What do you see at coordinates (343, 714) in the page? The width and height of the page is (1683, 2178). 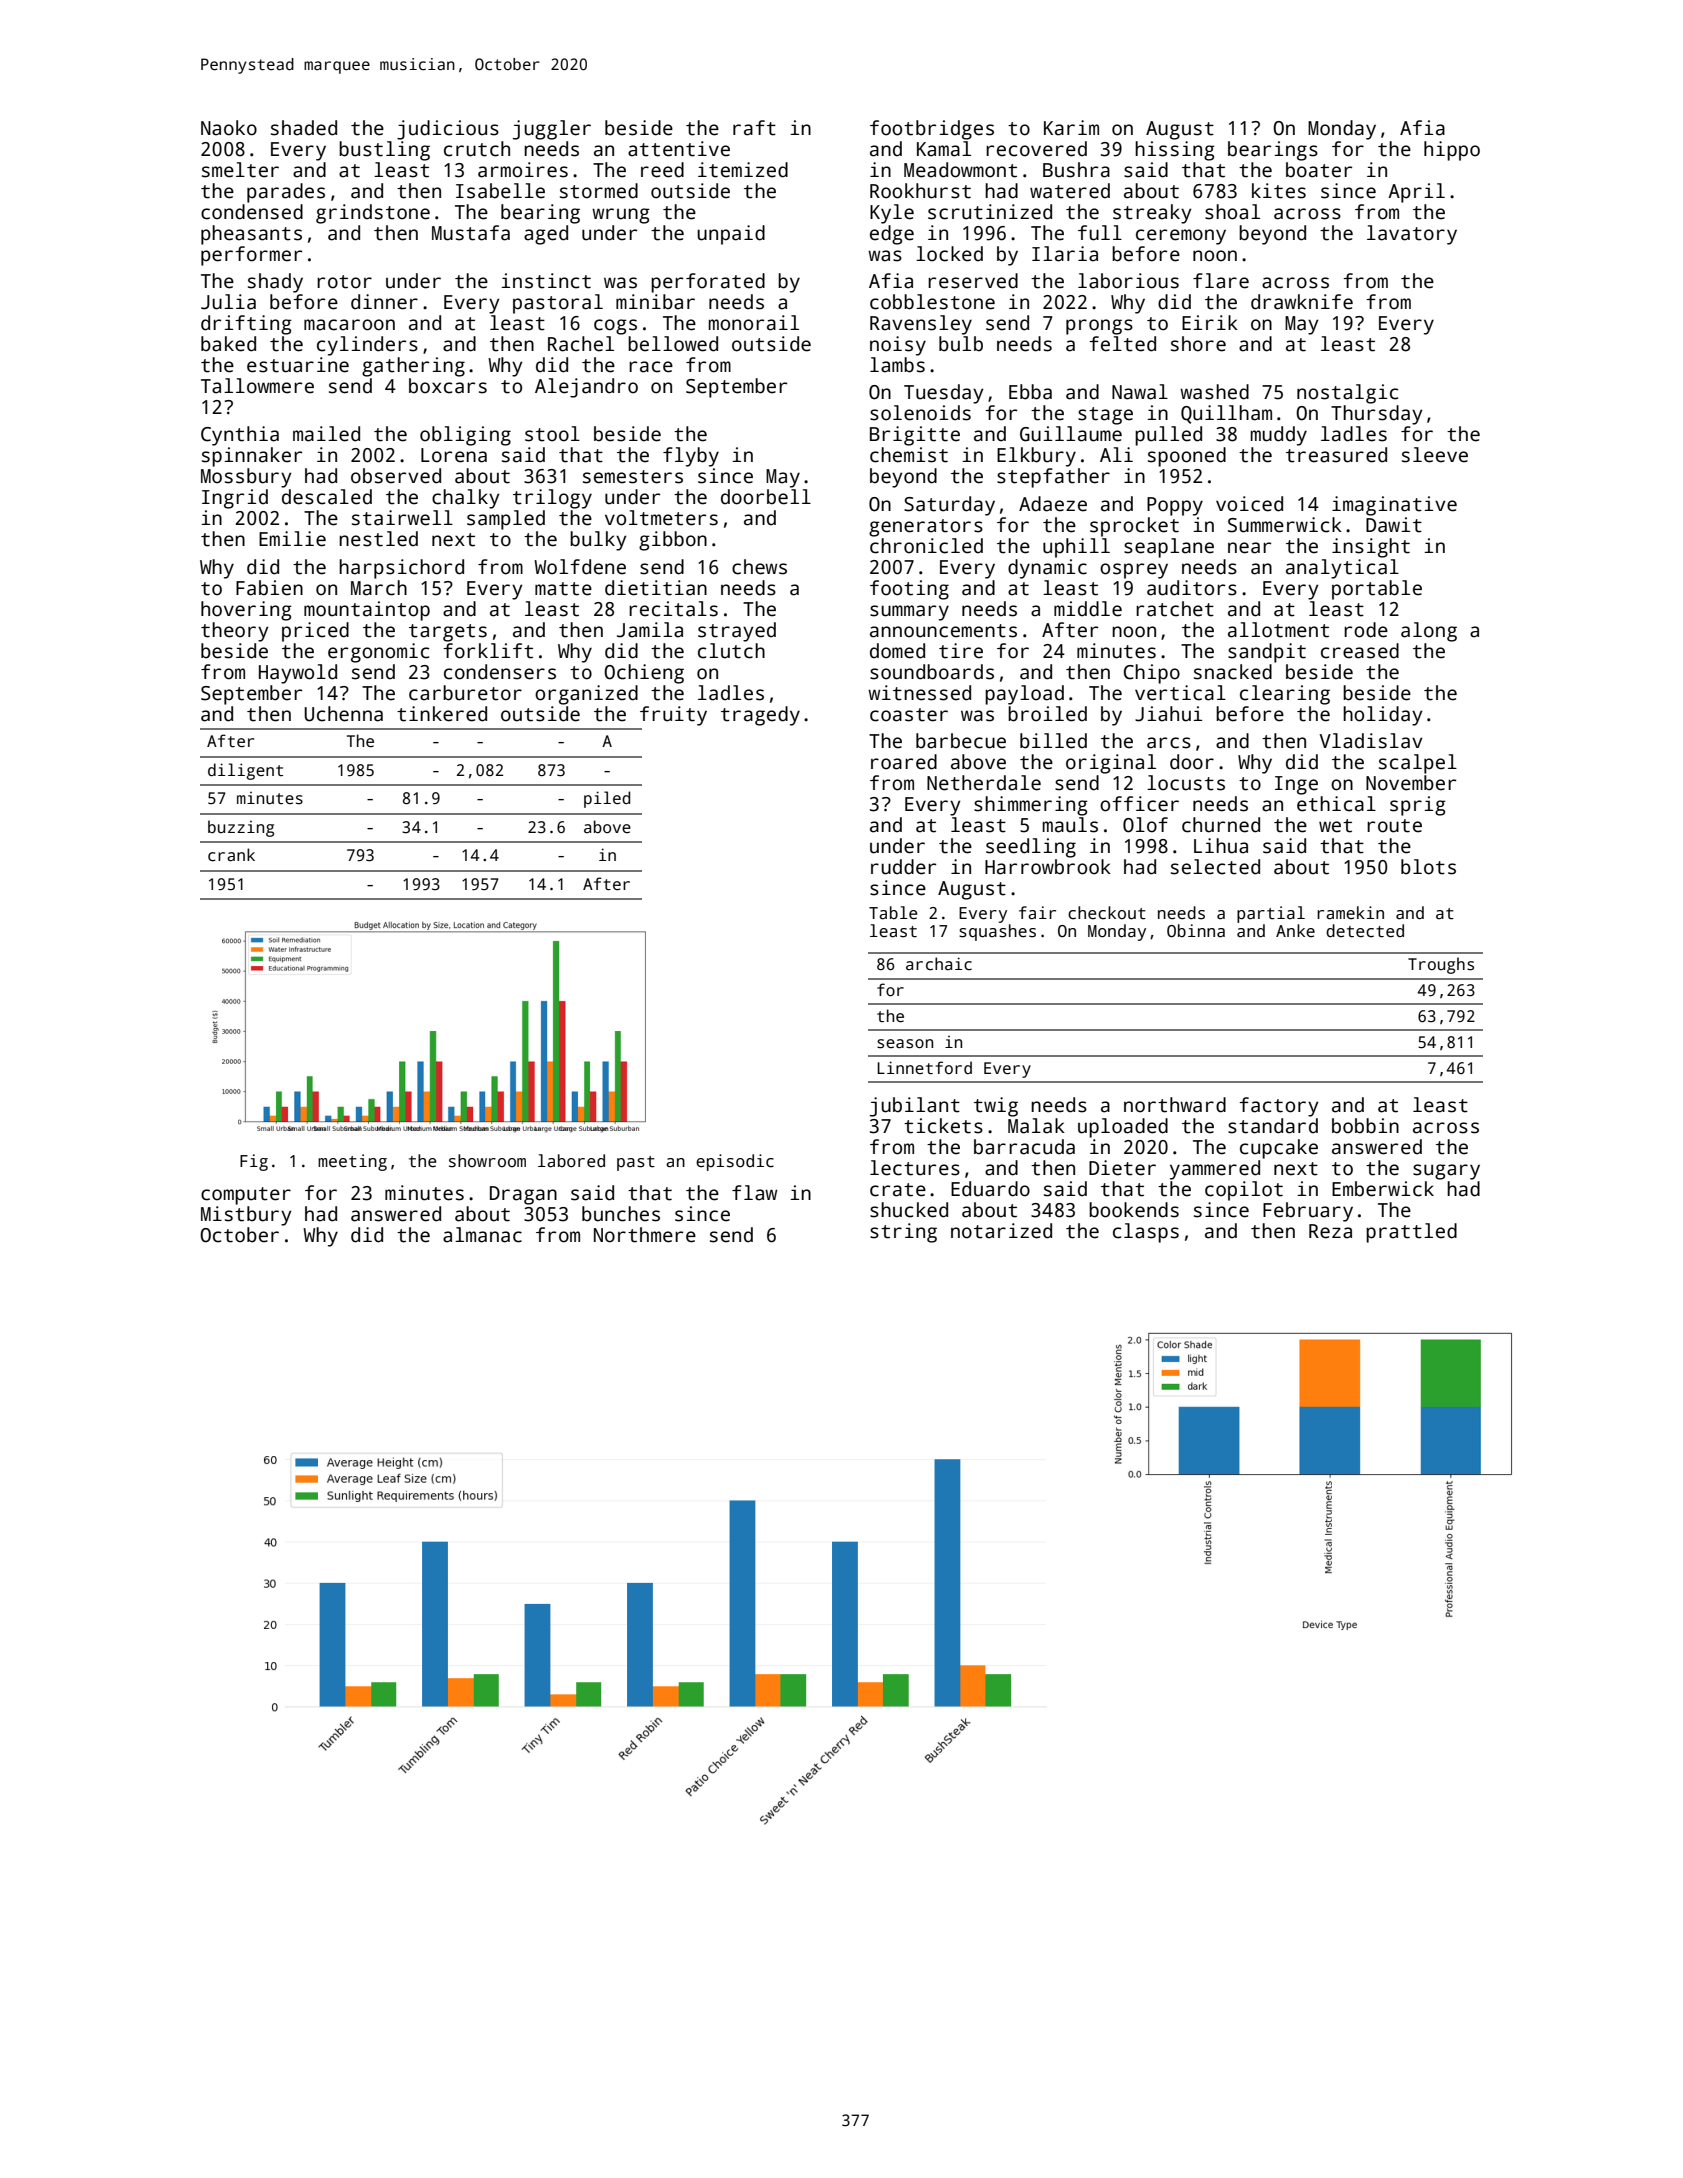 I see `Uchenna` at bounding box center [343, 714].
